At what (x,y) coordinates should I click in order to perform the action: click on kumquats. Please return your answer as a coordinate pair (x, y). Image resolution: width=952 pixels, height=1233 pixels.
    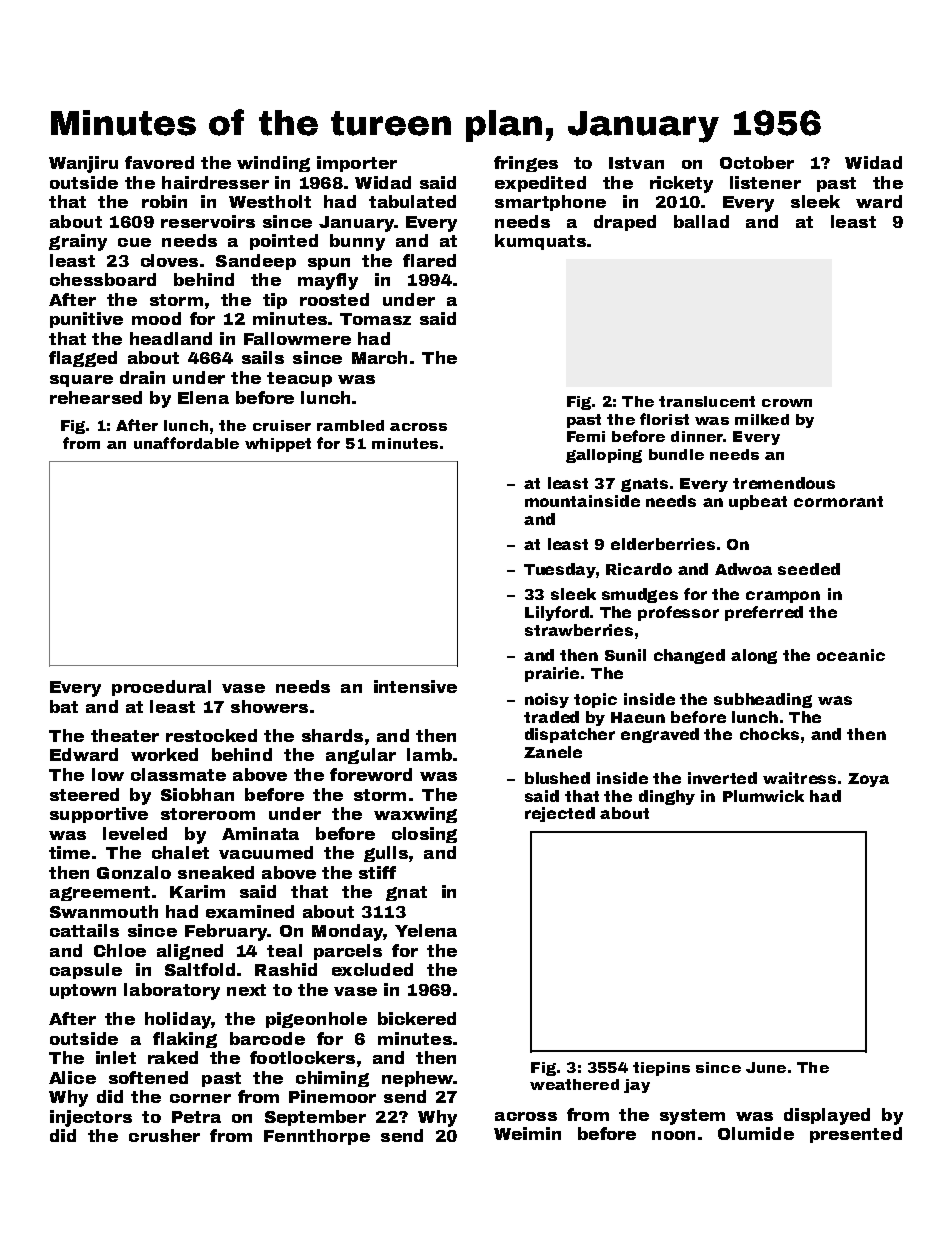
    Looking at the image, I should click on (540, 242).
